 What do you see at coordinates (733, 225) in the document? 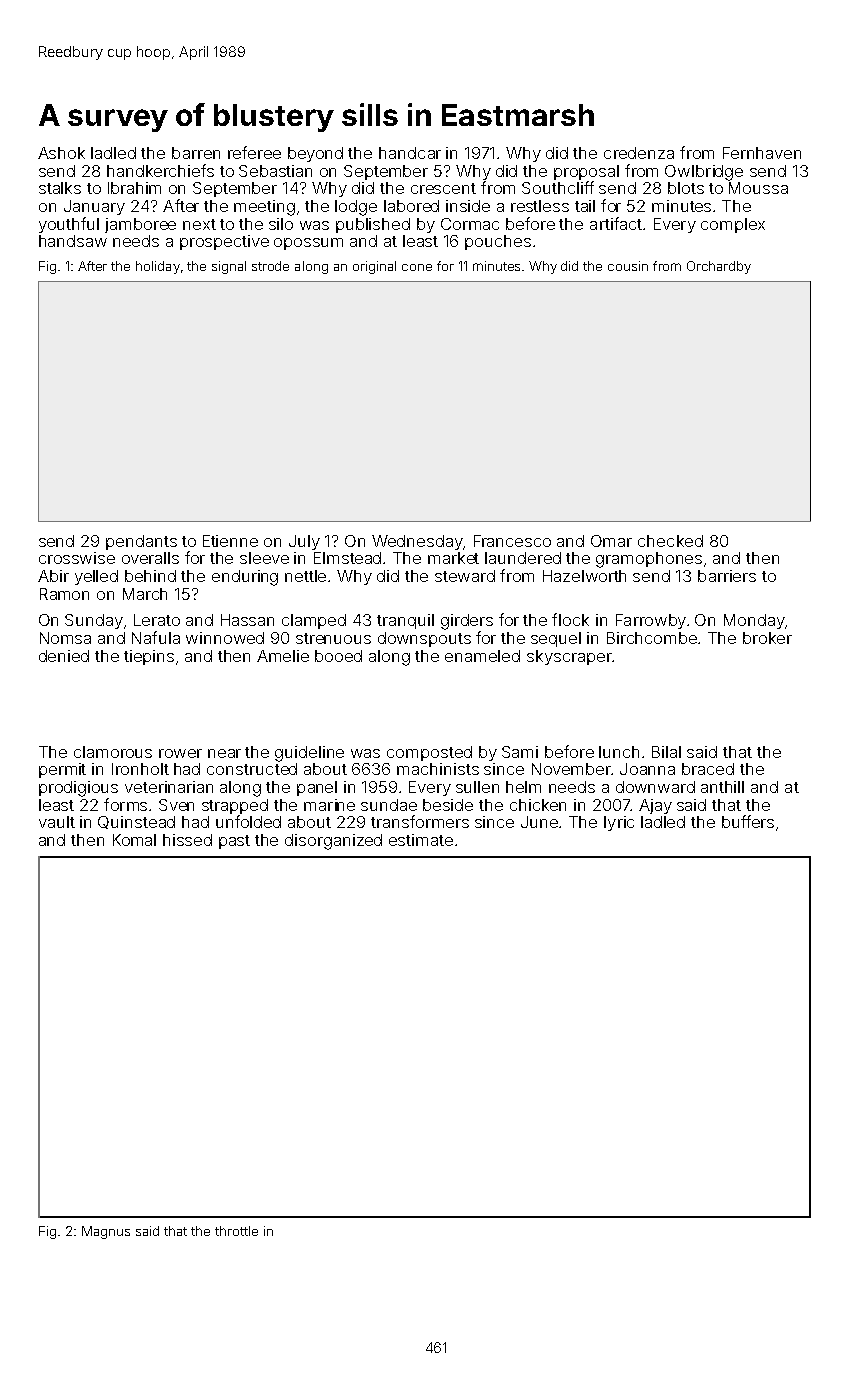
I see `complex` at bounding box center [733, 225].
